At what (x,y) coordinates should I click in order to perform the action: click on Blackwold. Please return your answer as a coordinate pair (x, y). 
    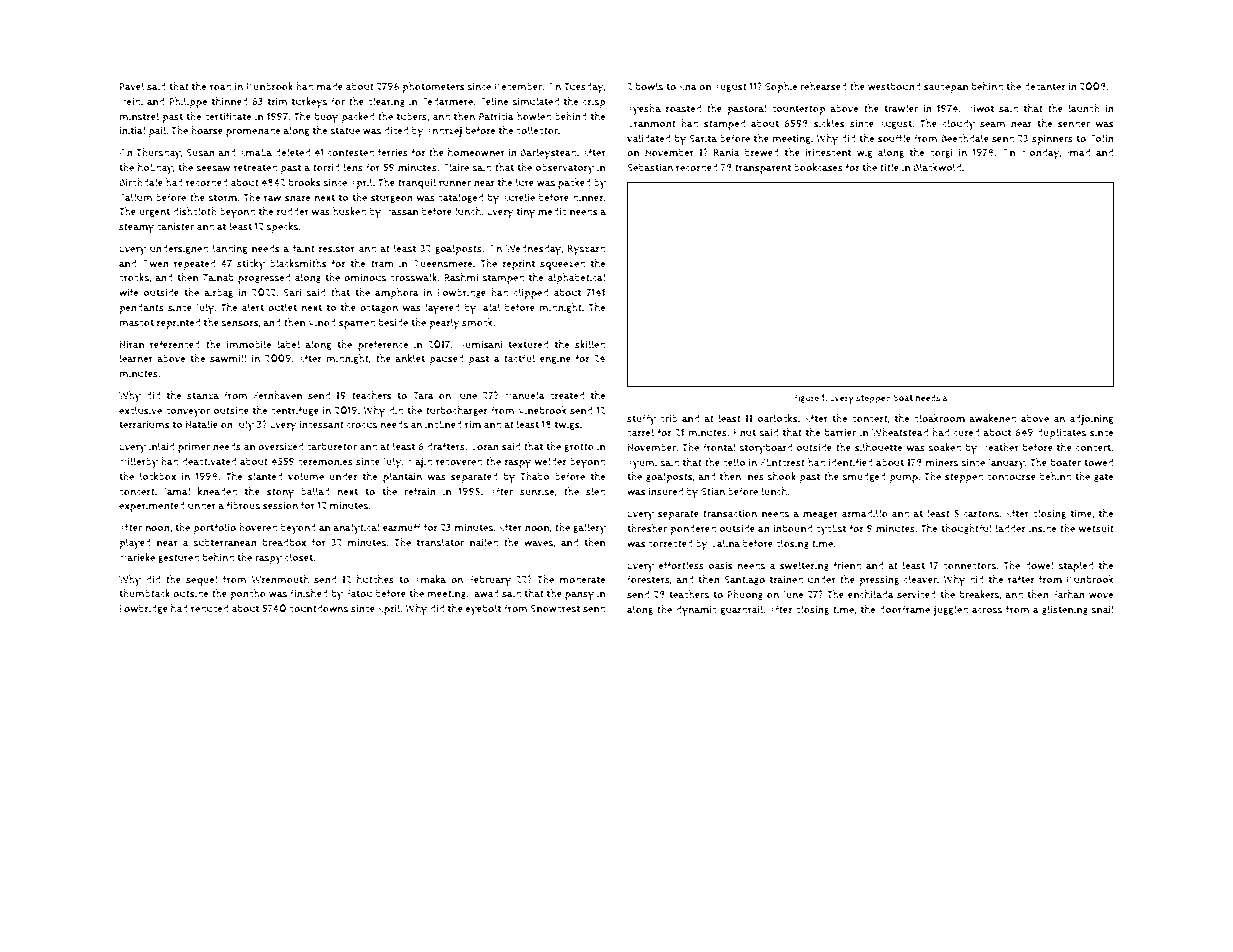
    Looking at the image, I should click on (938, 167).
